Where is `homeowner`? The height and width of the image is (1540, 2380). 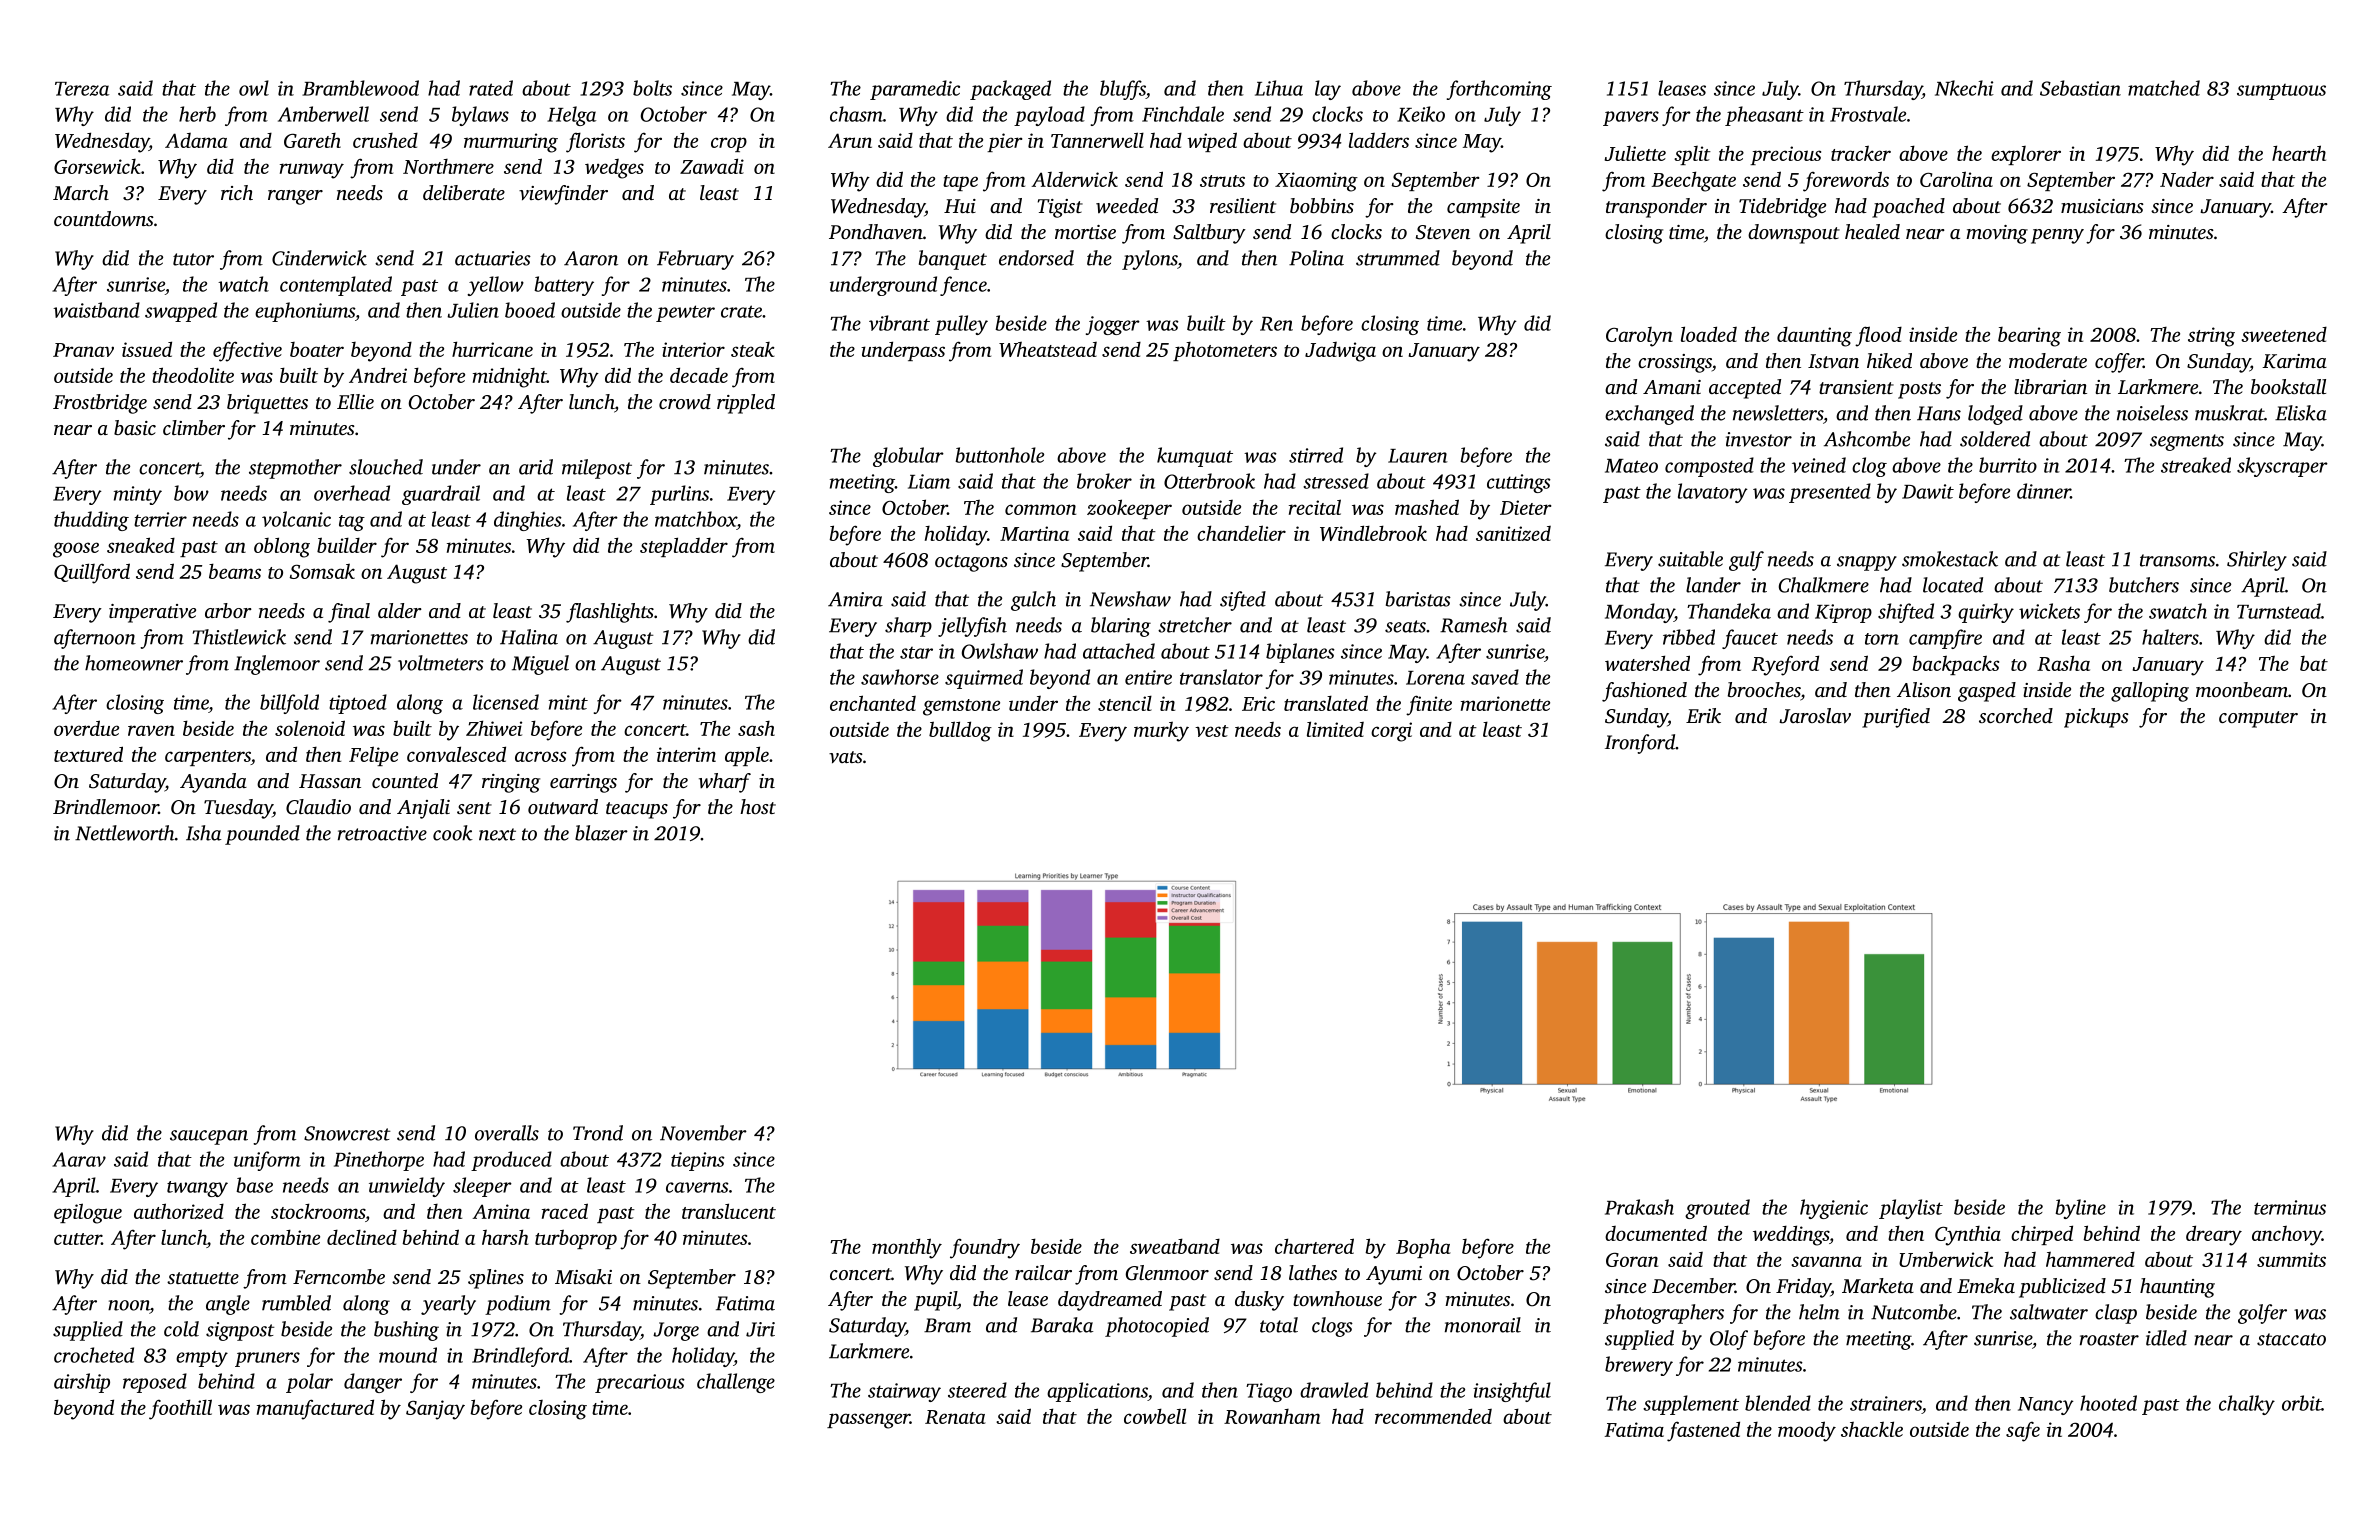
homeowner is located at coordinates (134, 663).
